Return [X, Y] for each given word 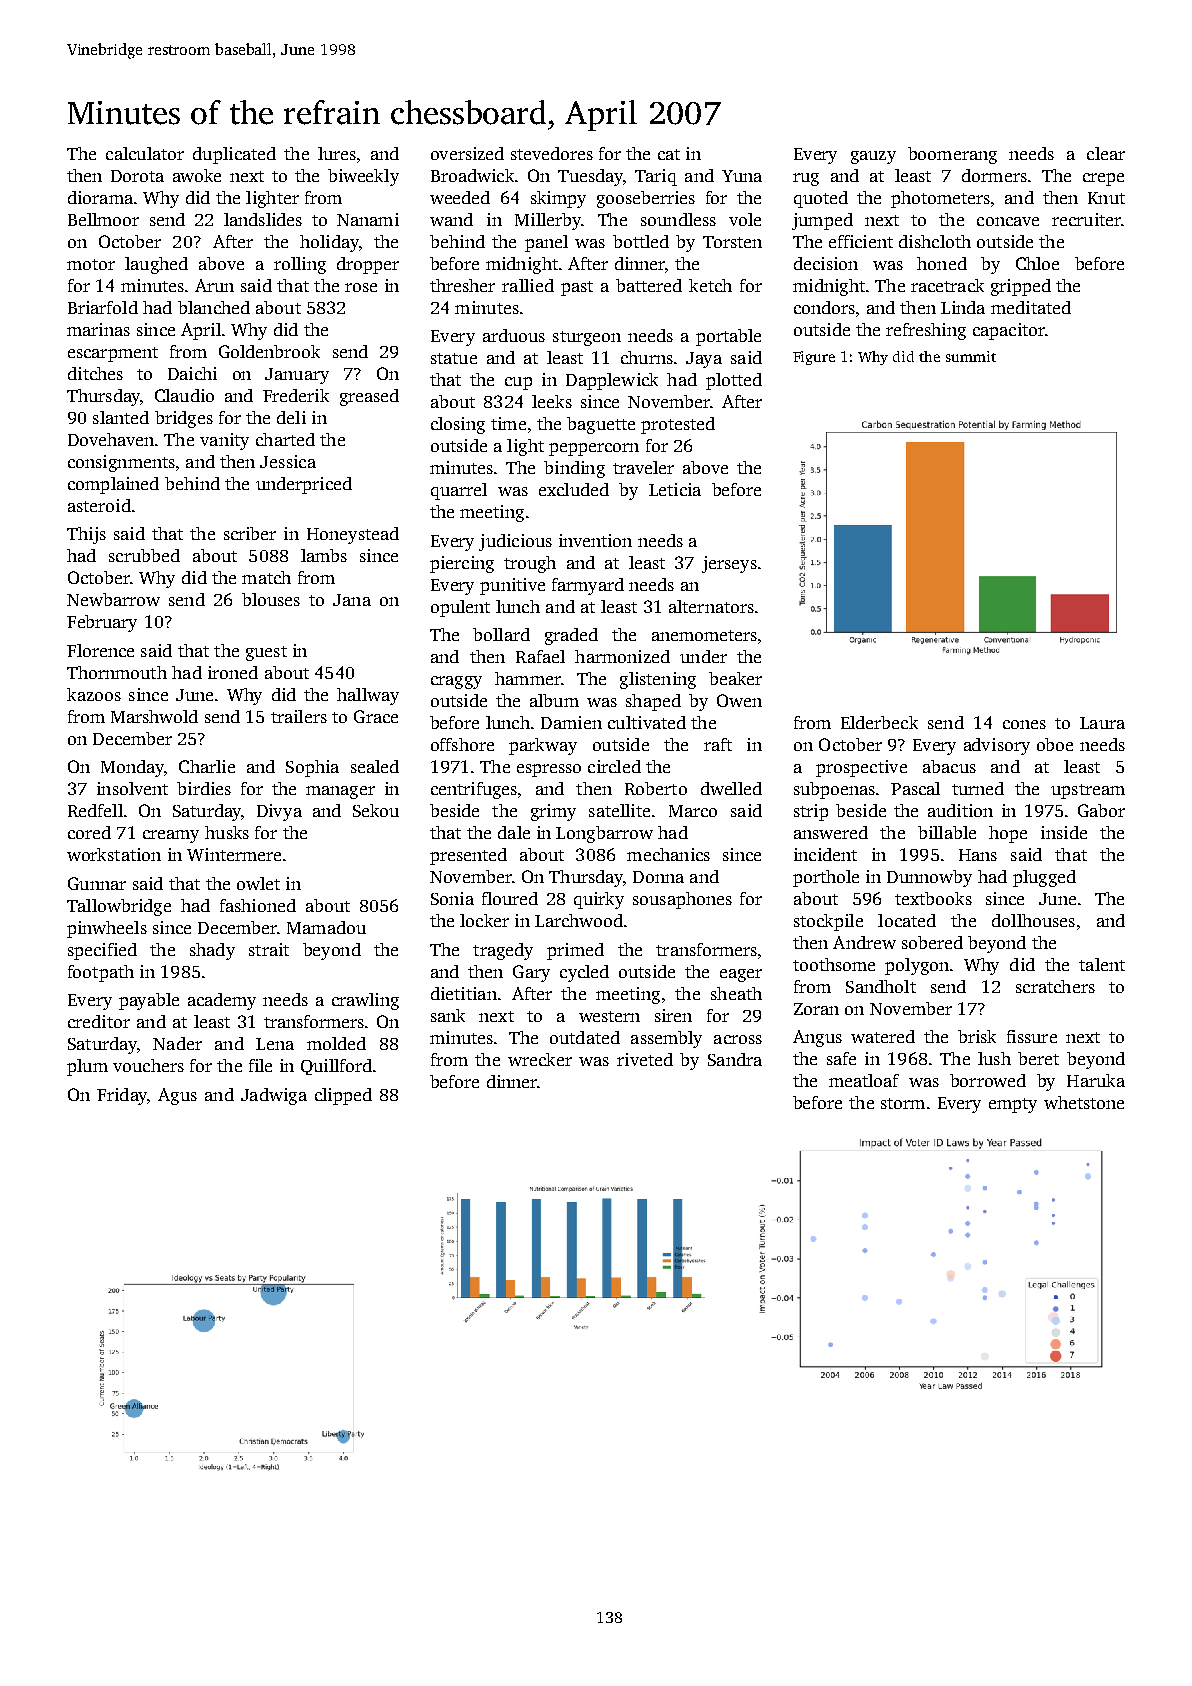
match [266, 577]
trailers [299, 716]
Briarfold [103, 307]
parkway [543, 746]
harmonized [622, 656]
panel [546, 243]
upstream [1088, 791]
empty [1013, 1105]
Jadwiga [274, 1096]
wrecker [540, 1059]
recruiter [1086, 219]
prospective [861, 768]
